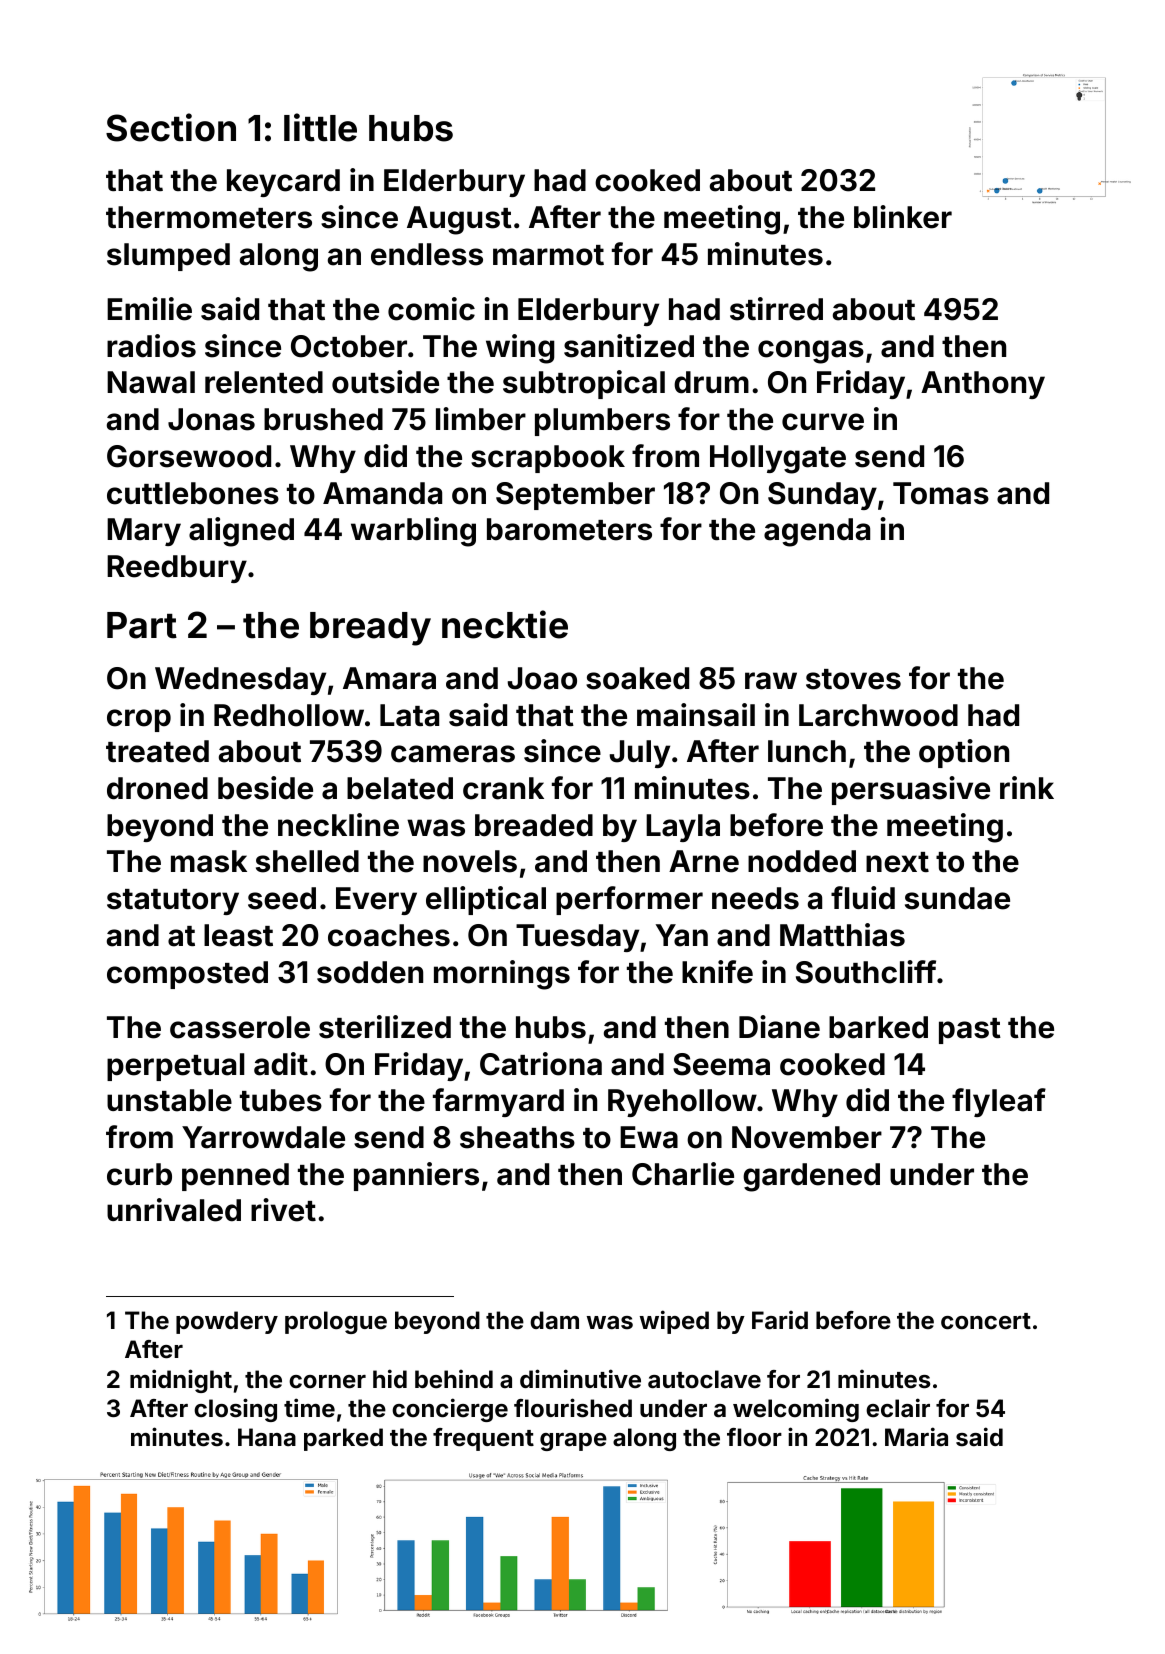  Describe the element at coordinates (267, 1437) in the screenshot. I see `Hana` at that location.
